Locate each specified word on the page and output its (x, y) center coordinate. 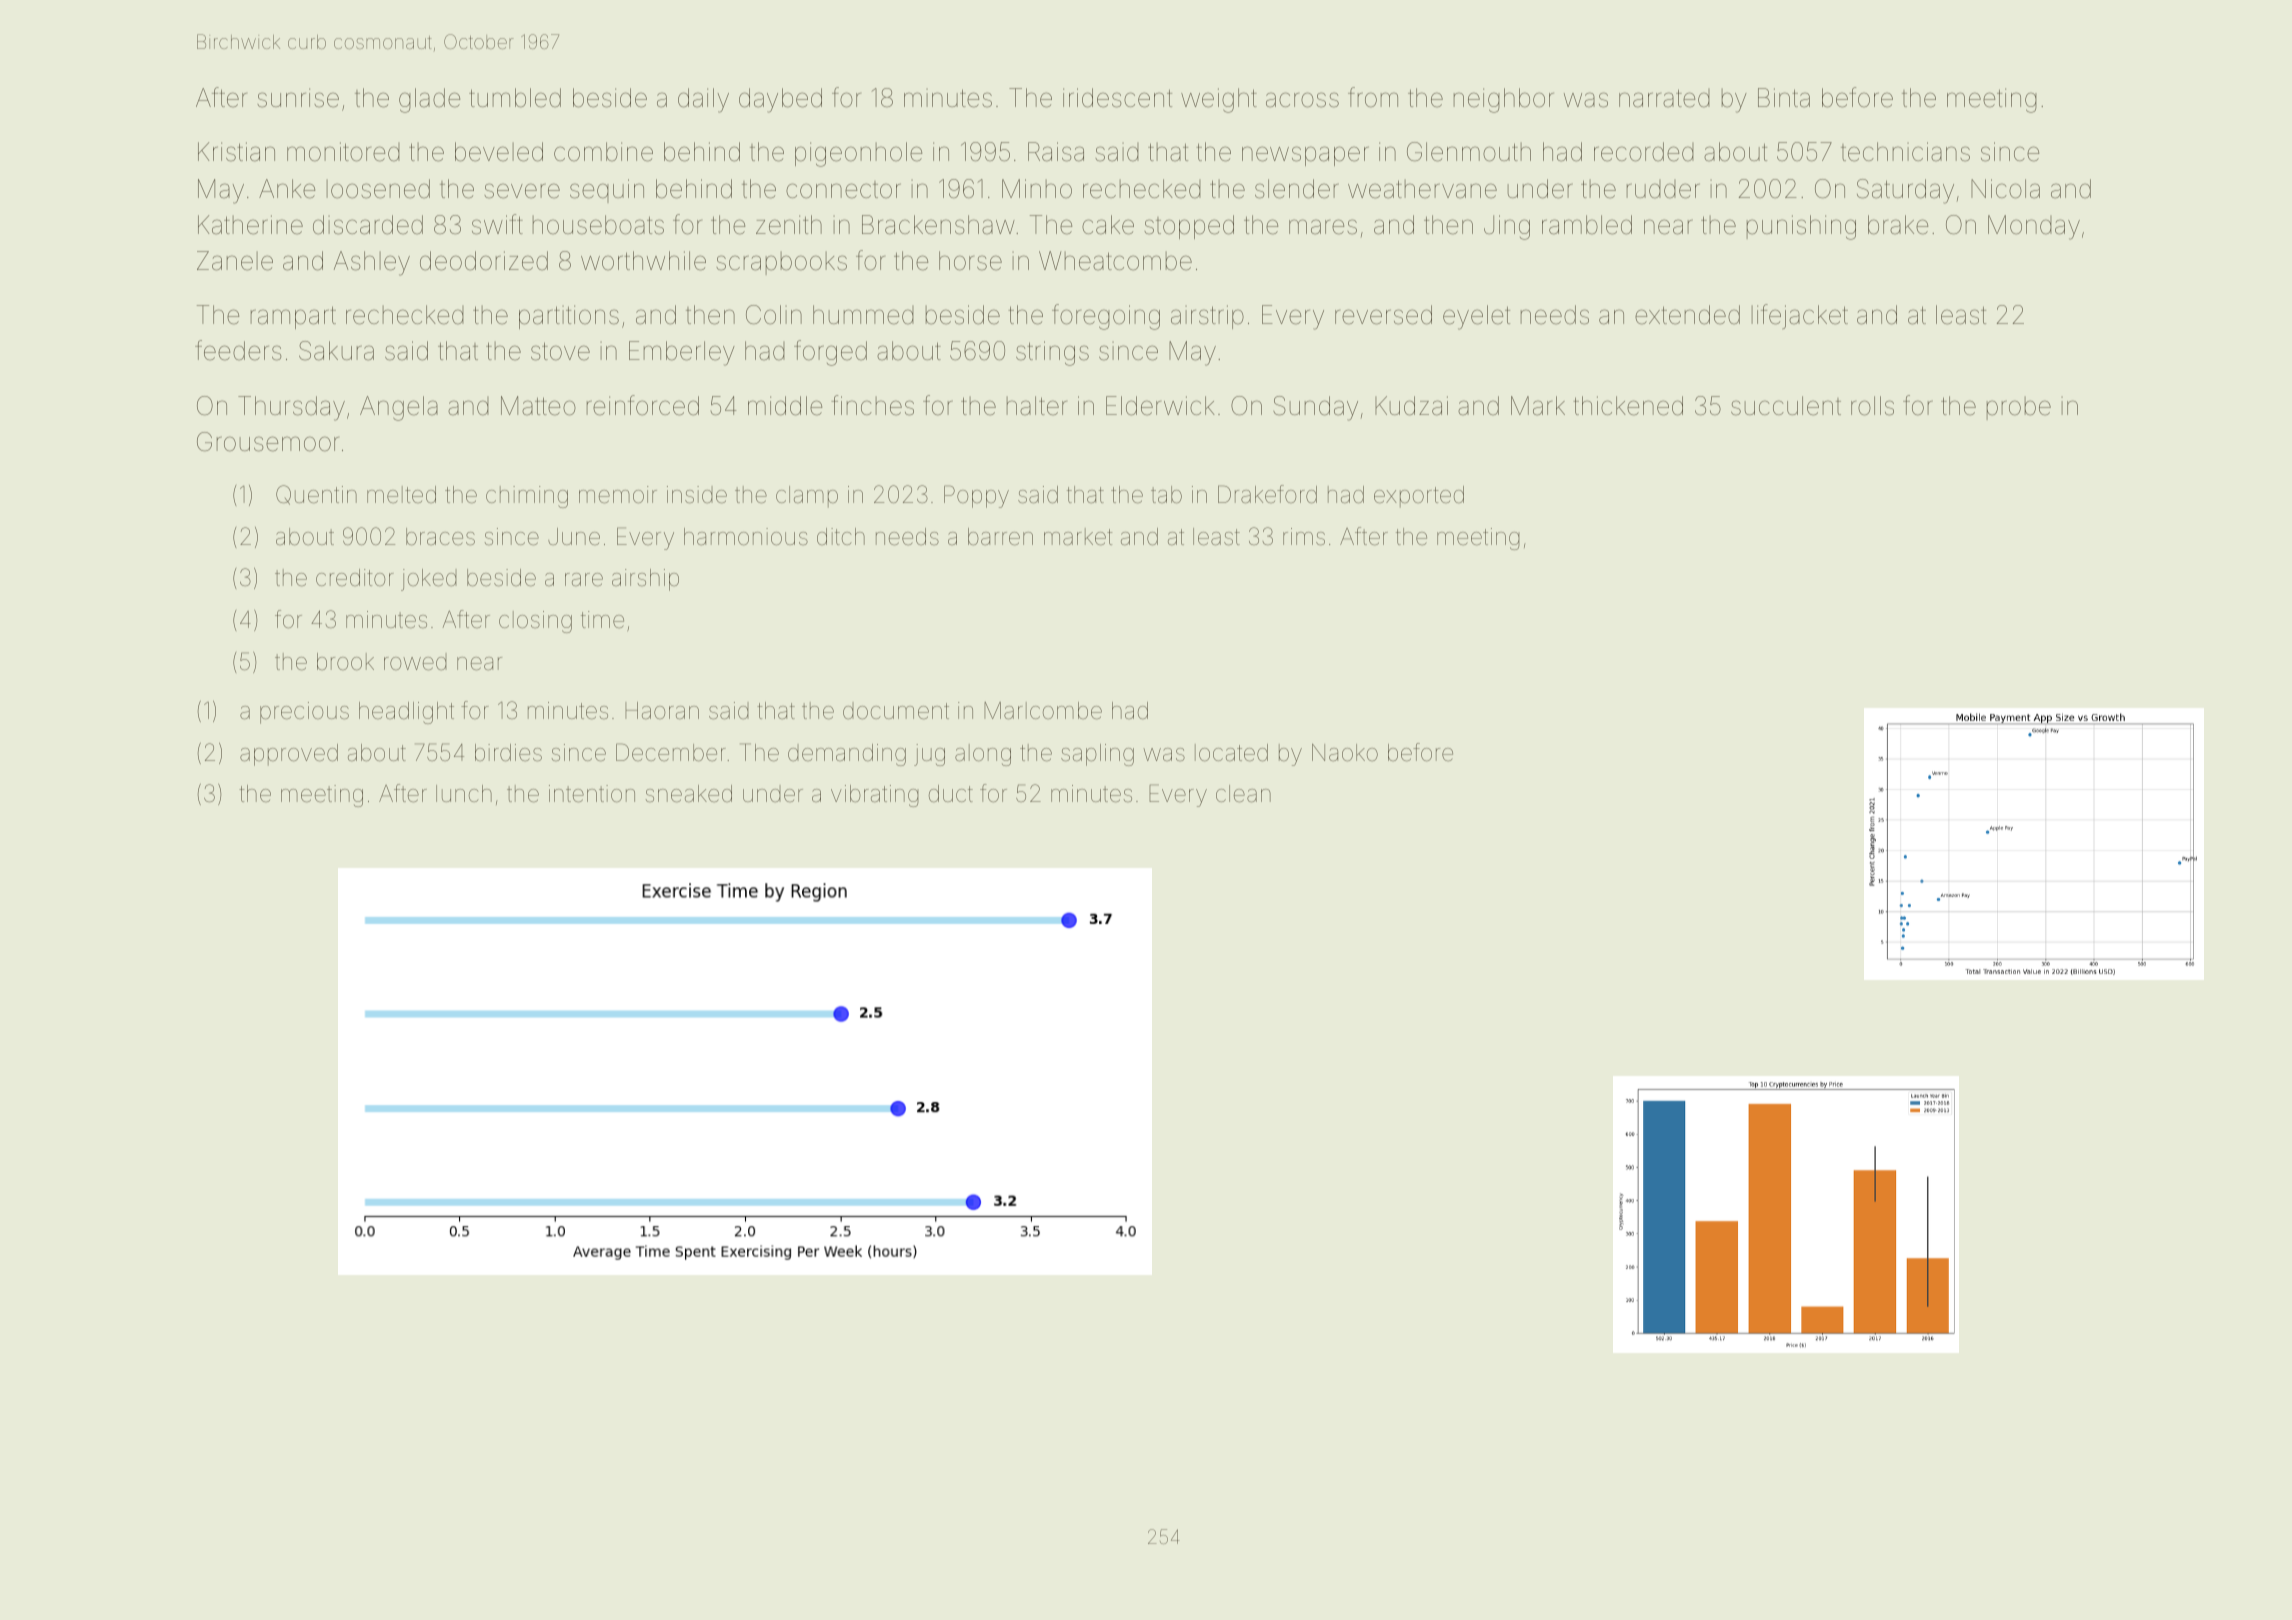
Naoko (1345, 753)
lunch (464, 793)
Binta (1784, 98)
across (1302, 100)
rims (1304, 537)
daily (703, 100)
